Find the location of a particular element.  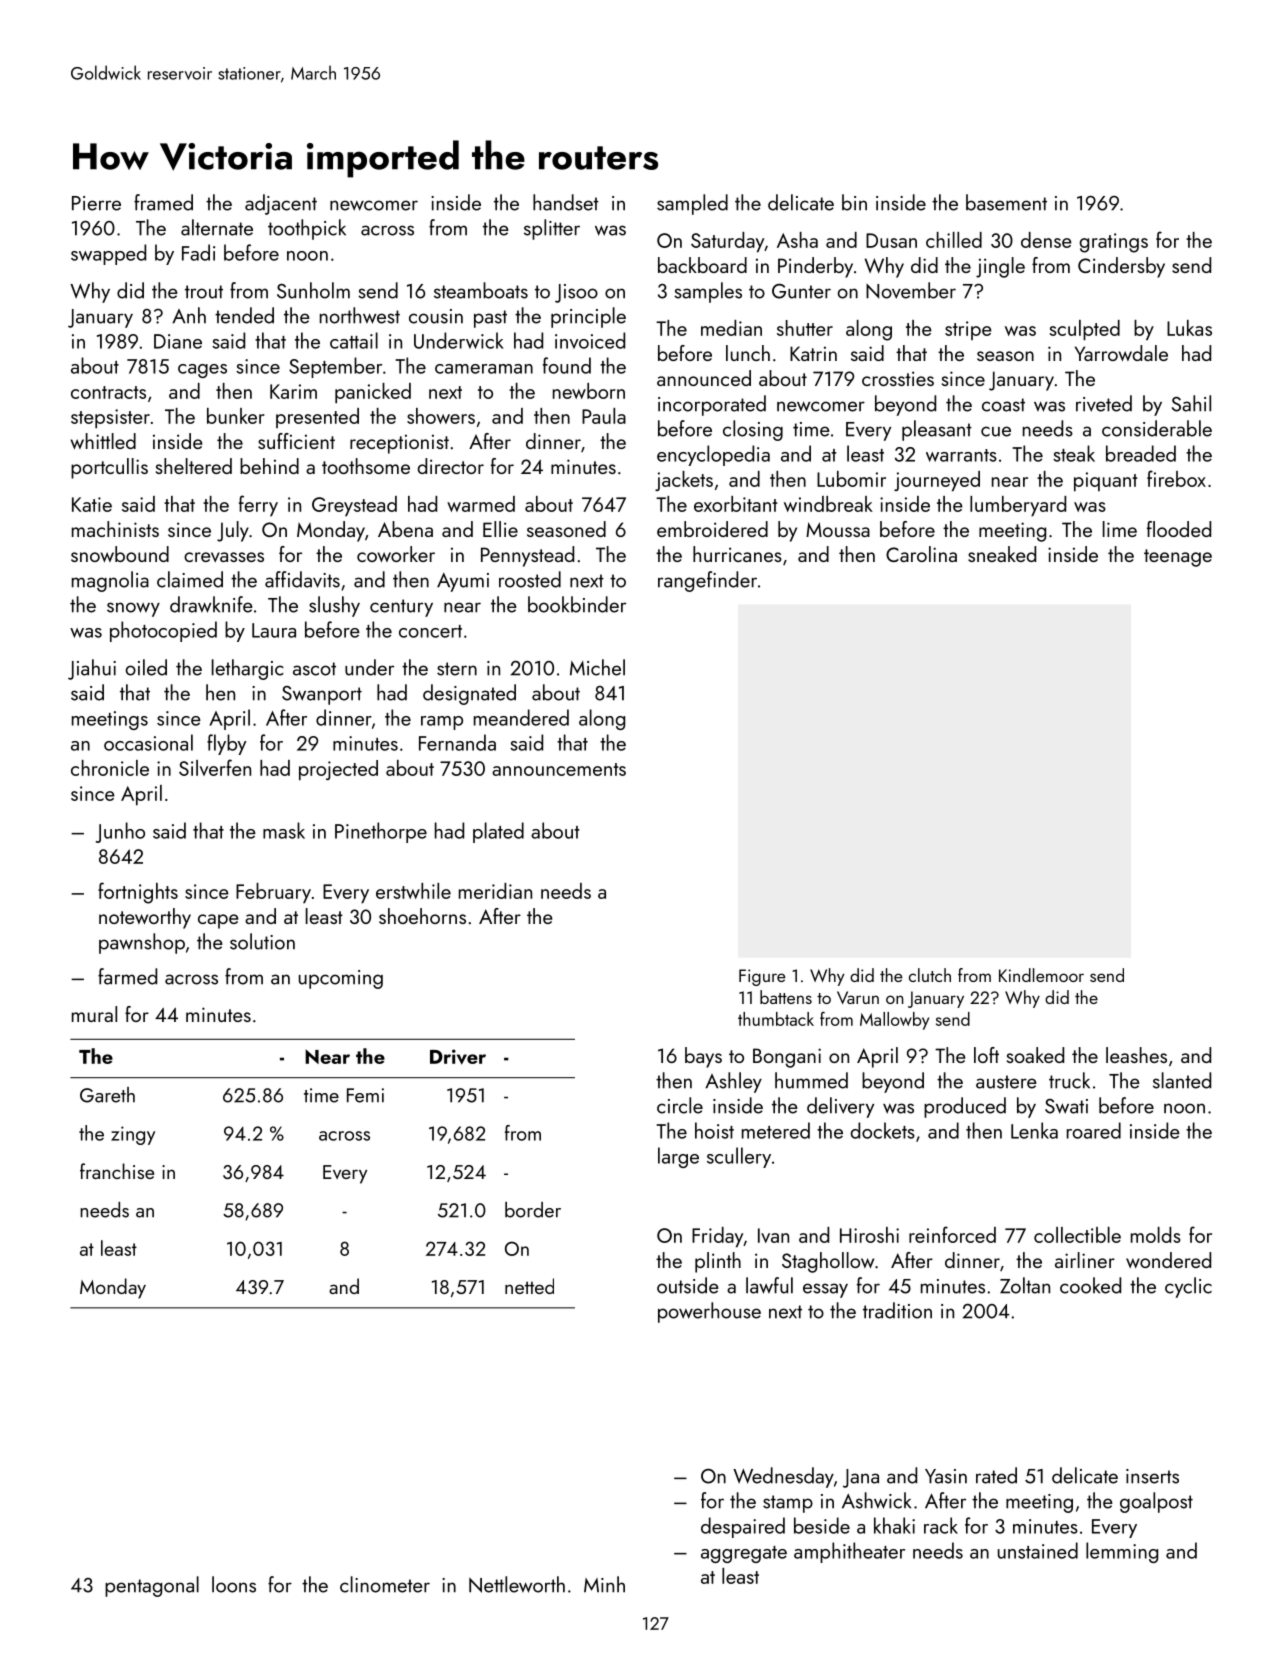

tended is located at coordinates (244, 315).
